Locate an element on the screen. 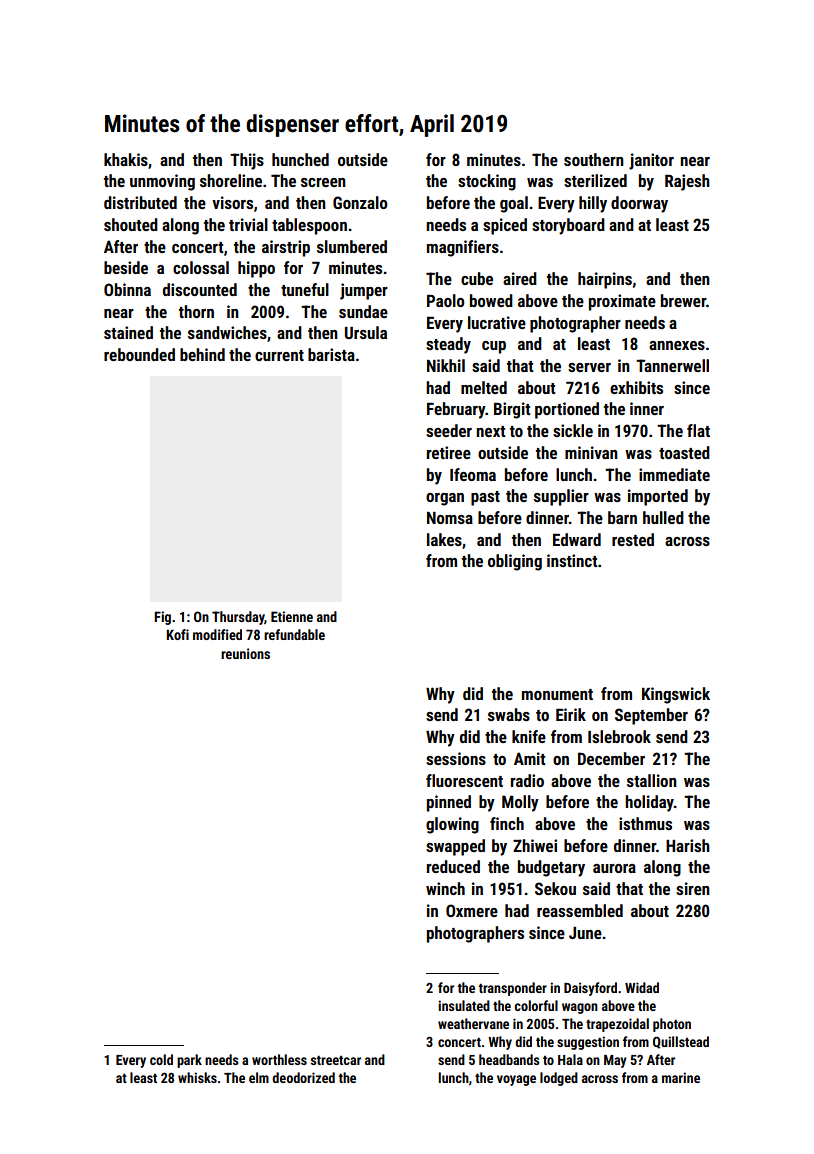 This screenshot has width=814, height=1154. lodged is located at coordinates (559, 1079).
